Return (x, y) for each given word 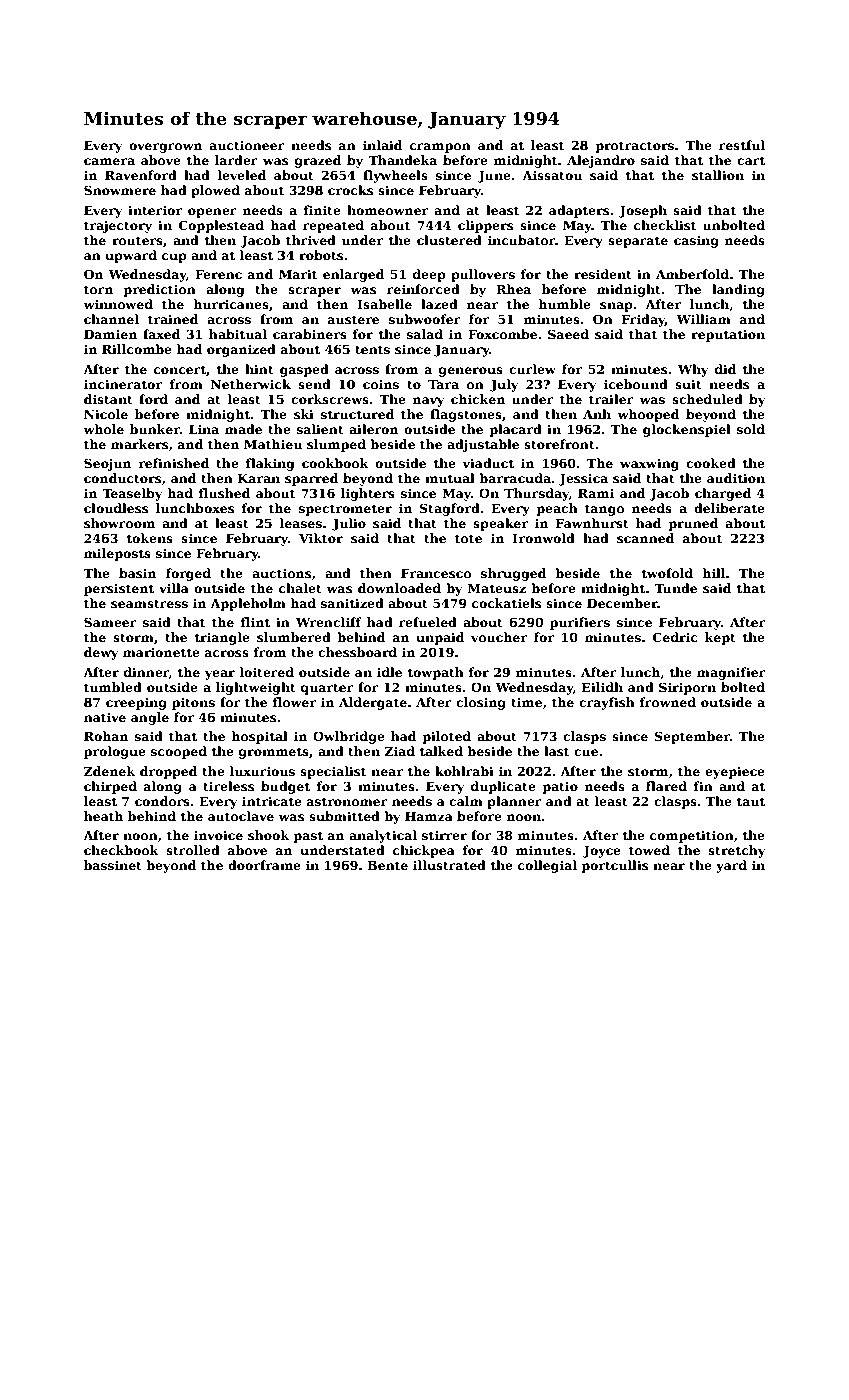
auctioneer (247, 145)
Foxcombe (502, 334)
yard (731, 866)
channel (111, 319)
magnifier (731, 673)
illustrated (449, 865)
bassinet (113, 865)
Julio (349, 524)
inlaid (382, 145)
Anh (597, 414)
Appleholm (248, 604)
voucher (499, 637)
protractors (635, 147)
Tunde (675, 588)
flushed (224, 493)
